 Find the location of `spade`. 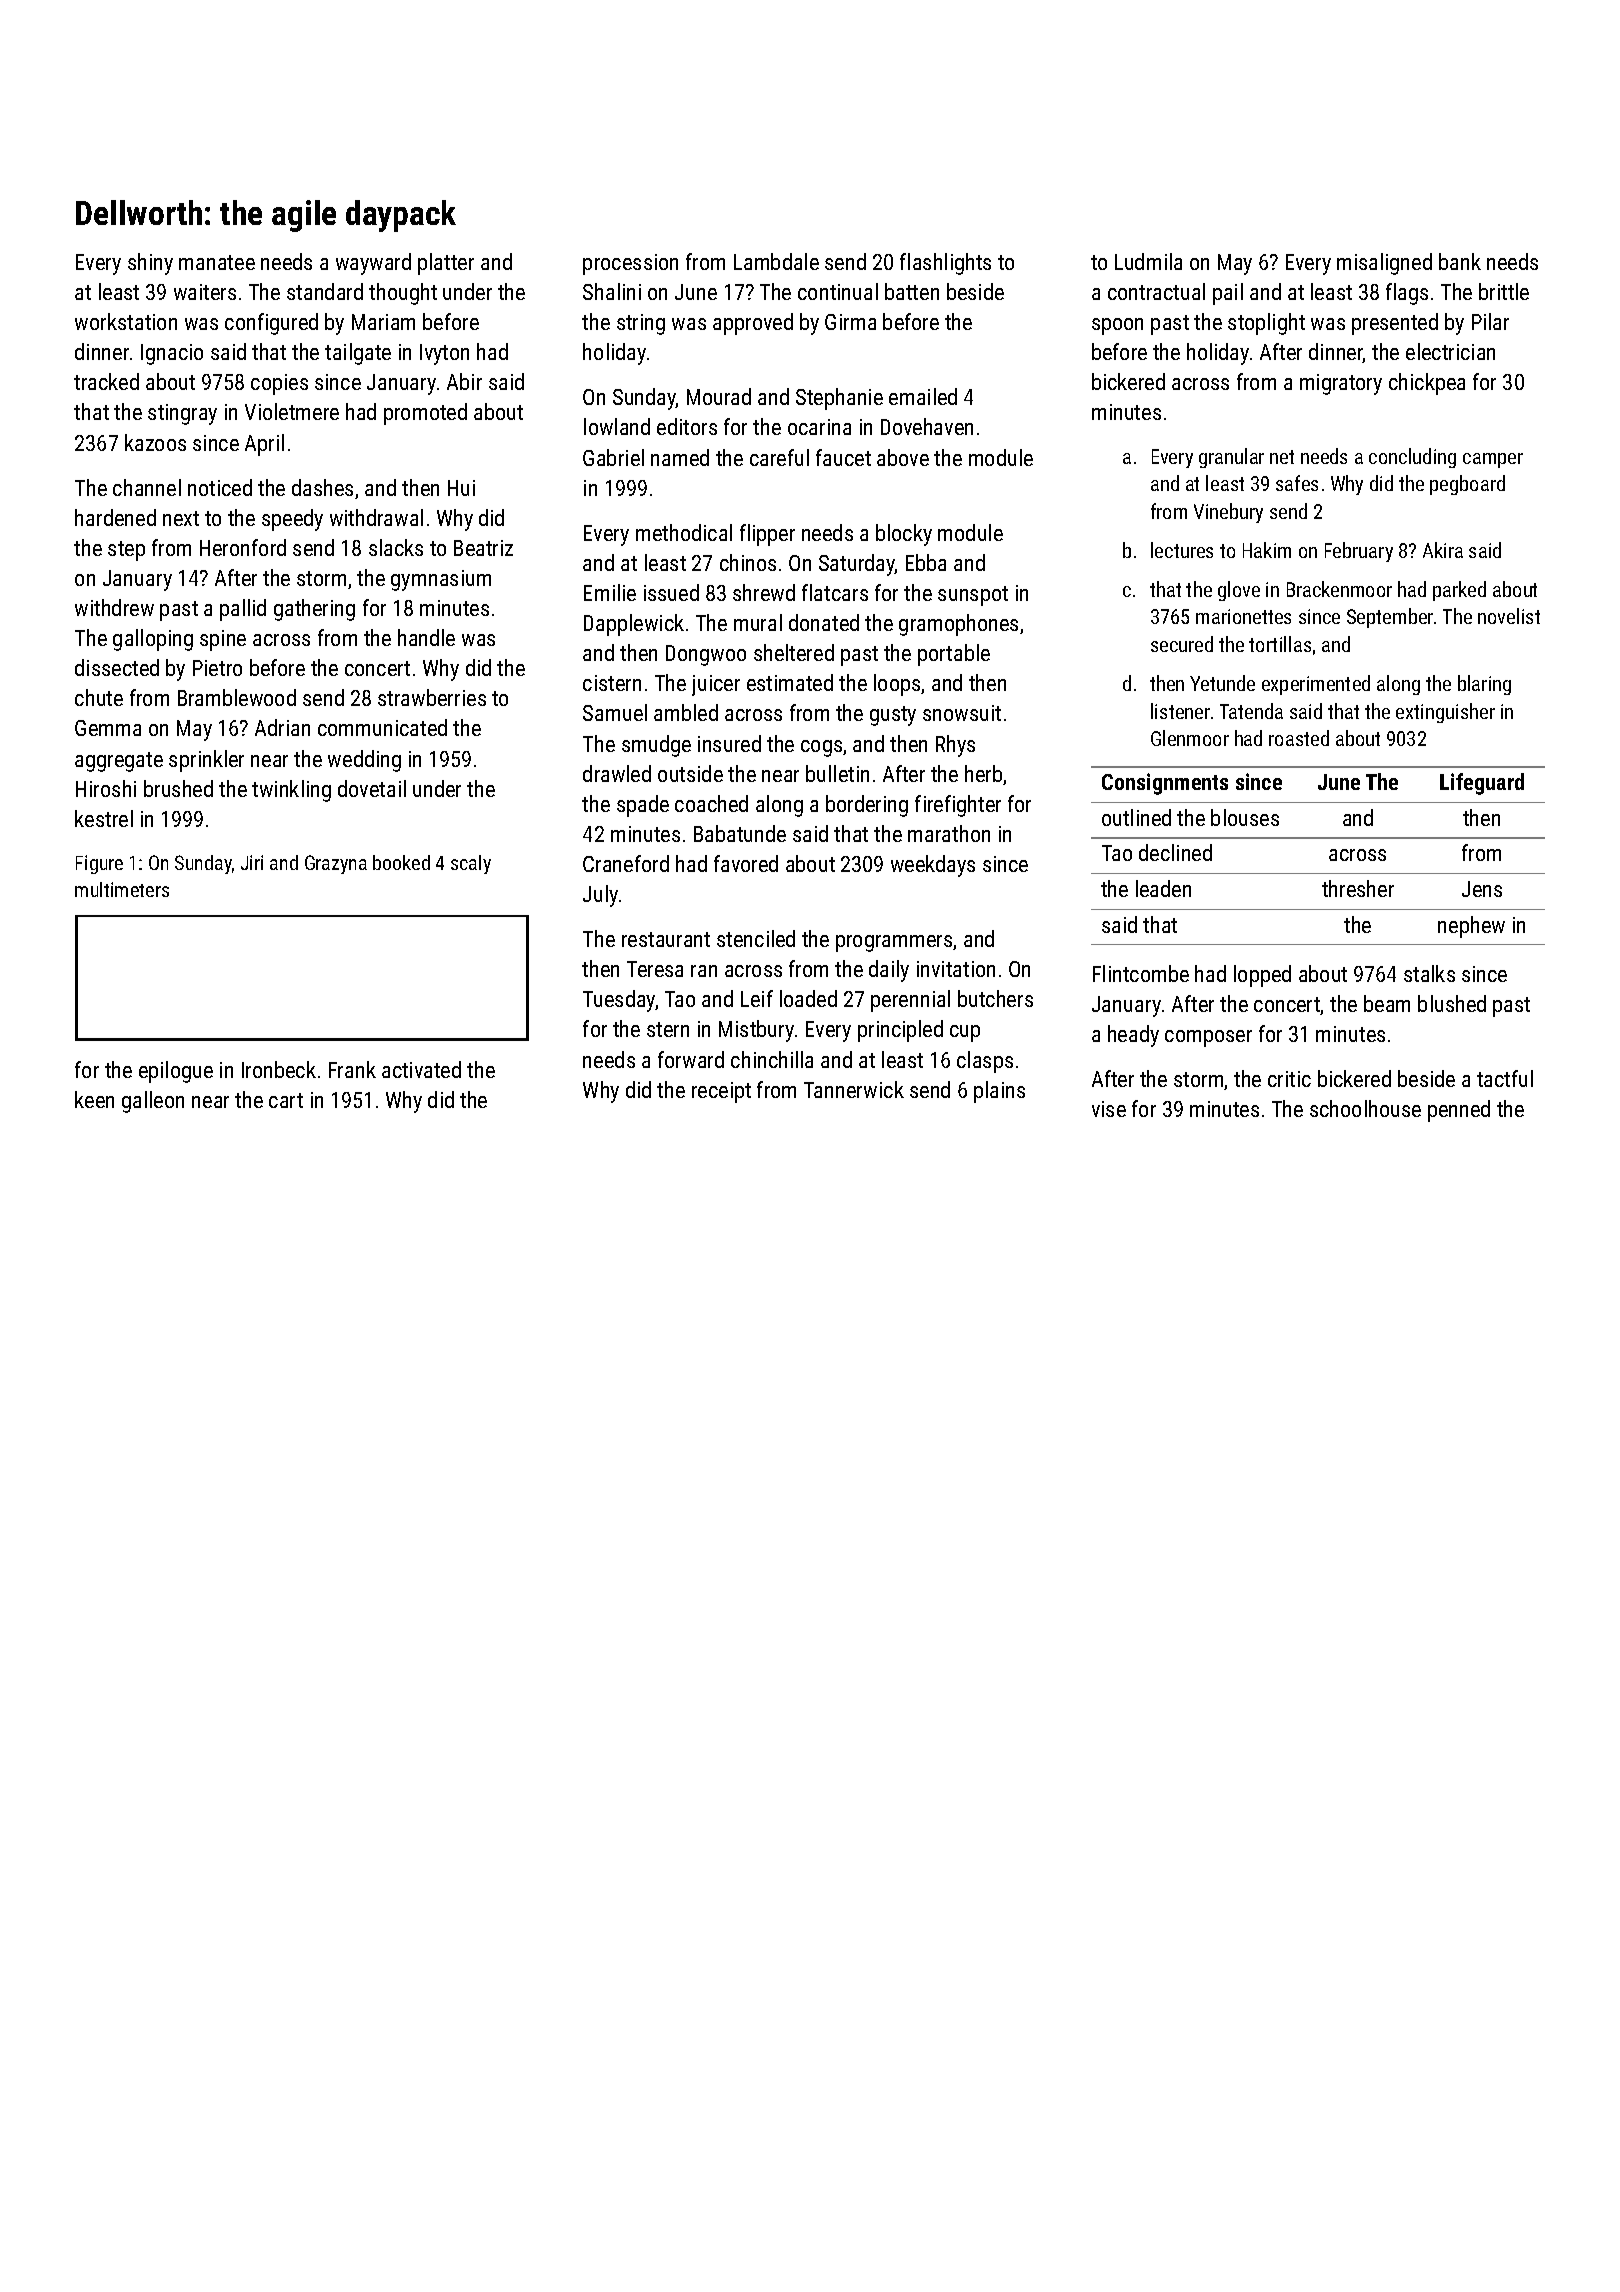

spade is located at coordinates (643, 806).
